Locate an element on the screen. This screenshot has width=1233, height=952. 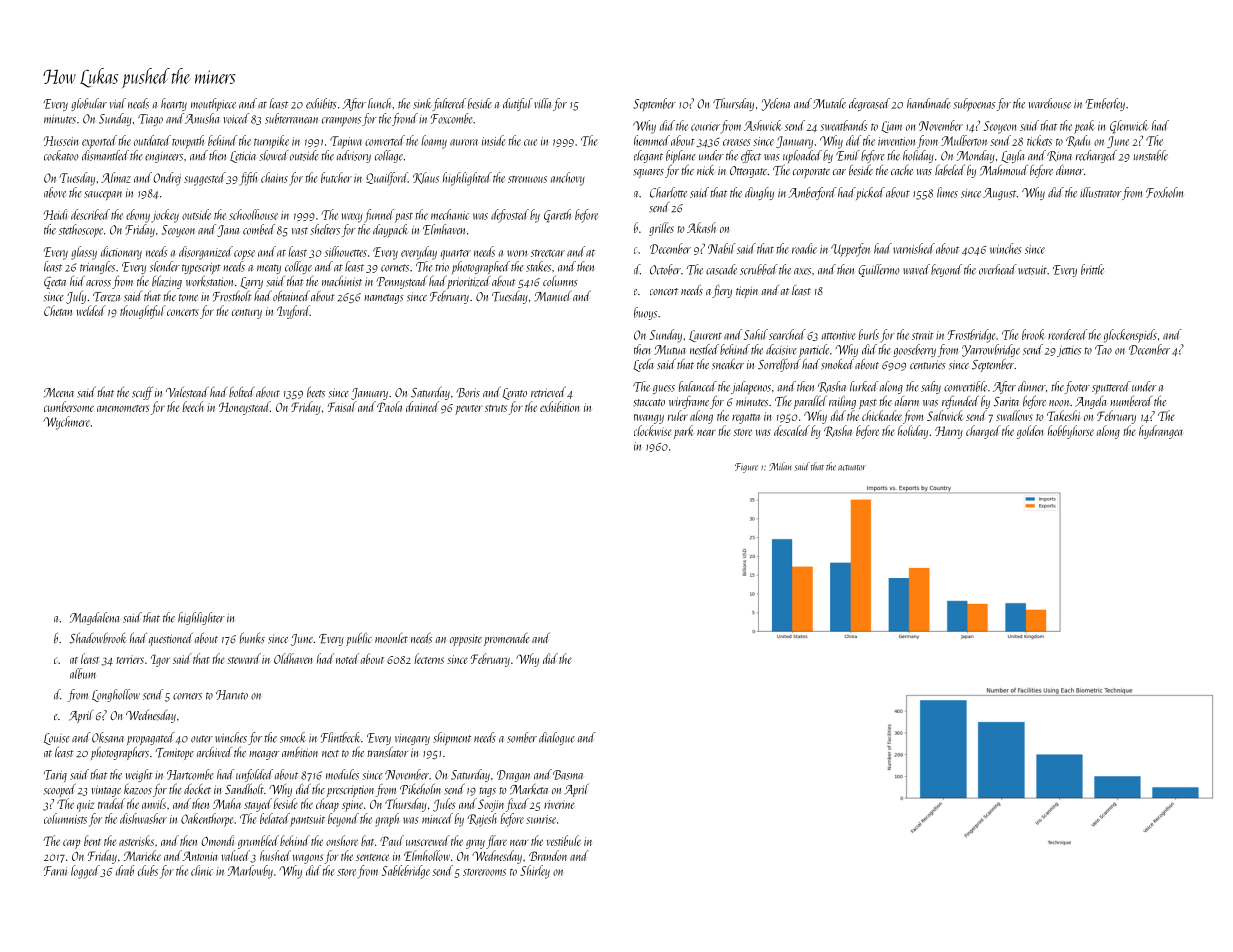
Basma is located at coordinates (568, 775).
